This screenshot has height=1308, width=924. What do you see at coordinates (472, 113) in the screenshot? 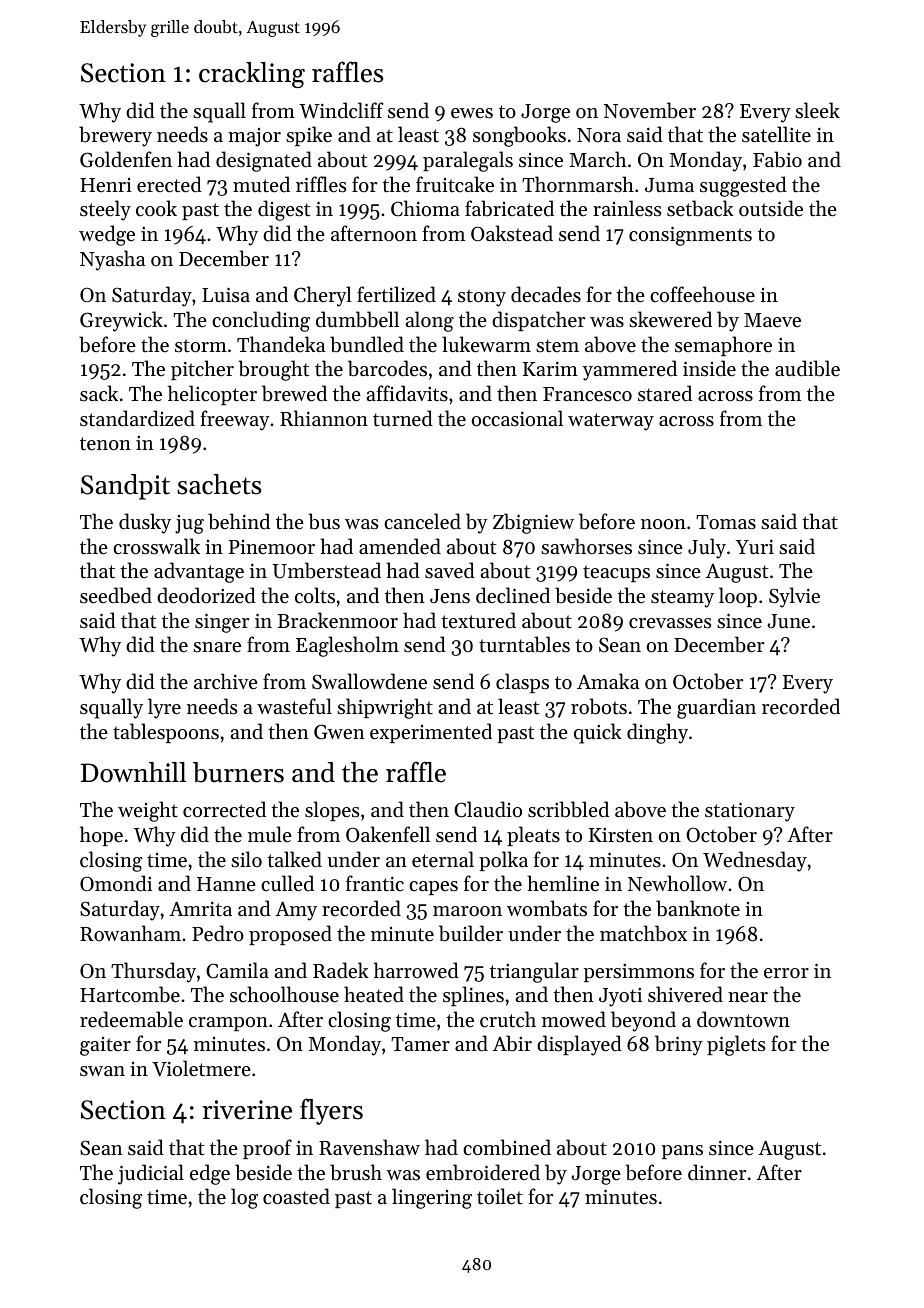
I see `ewes` at bounding box center [472, 113].
